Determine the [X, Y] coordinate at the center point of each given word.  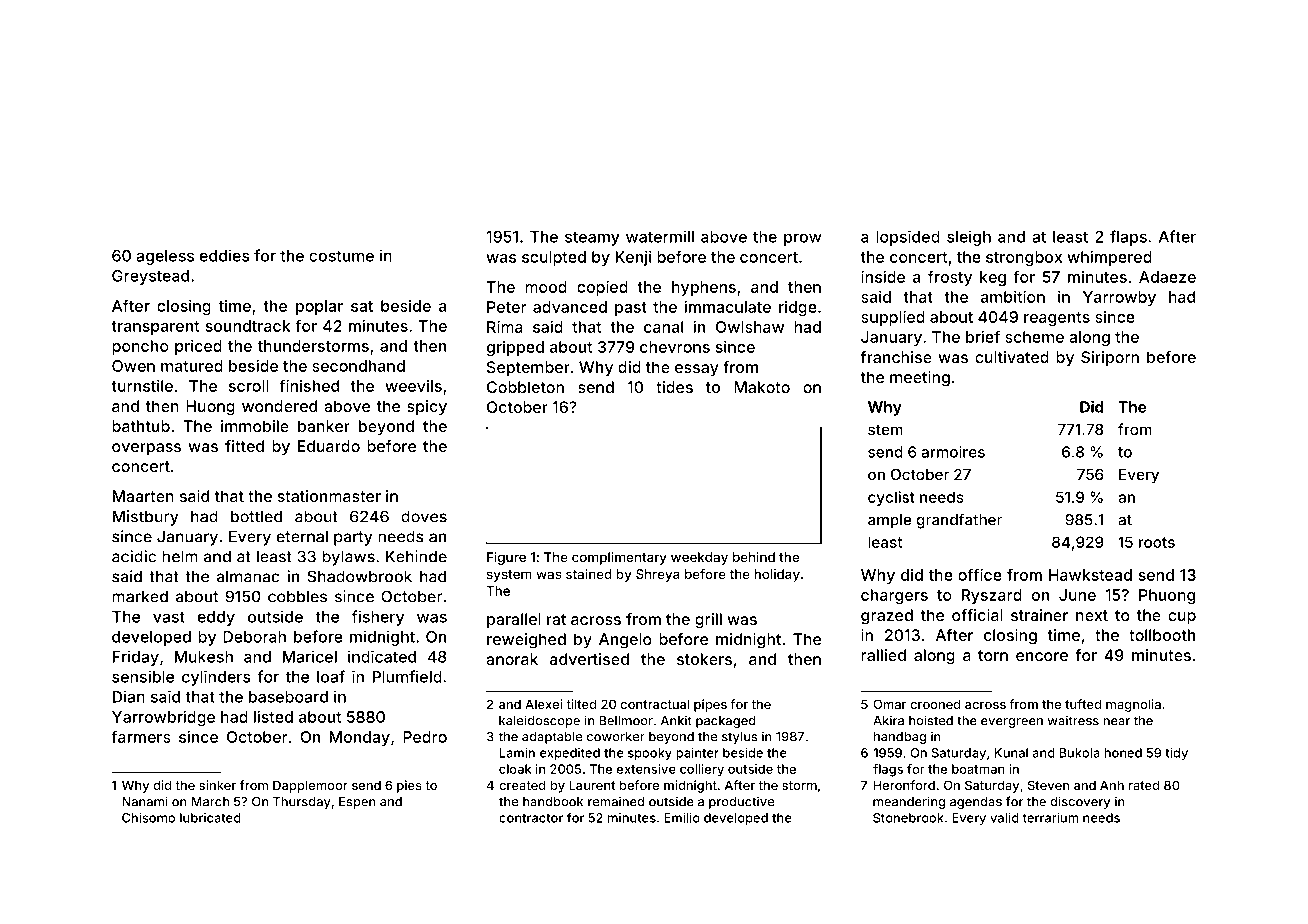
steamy [592, 239]
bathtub [141, 426]
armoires [953, 452]
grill [708, 621]
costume [341, 256]
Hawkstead [1090, 575]
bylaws [348, 558]
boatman [978, 769]
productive [741, 802]
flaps [1128, 238]
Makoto [762, 387]
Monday [360, 738]
